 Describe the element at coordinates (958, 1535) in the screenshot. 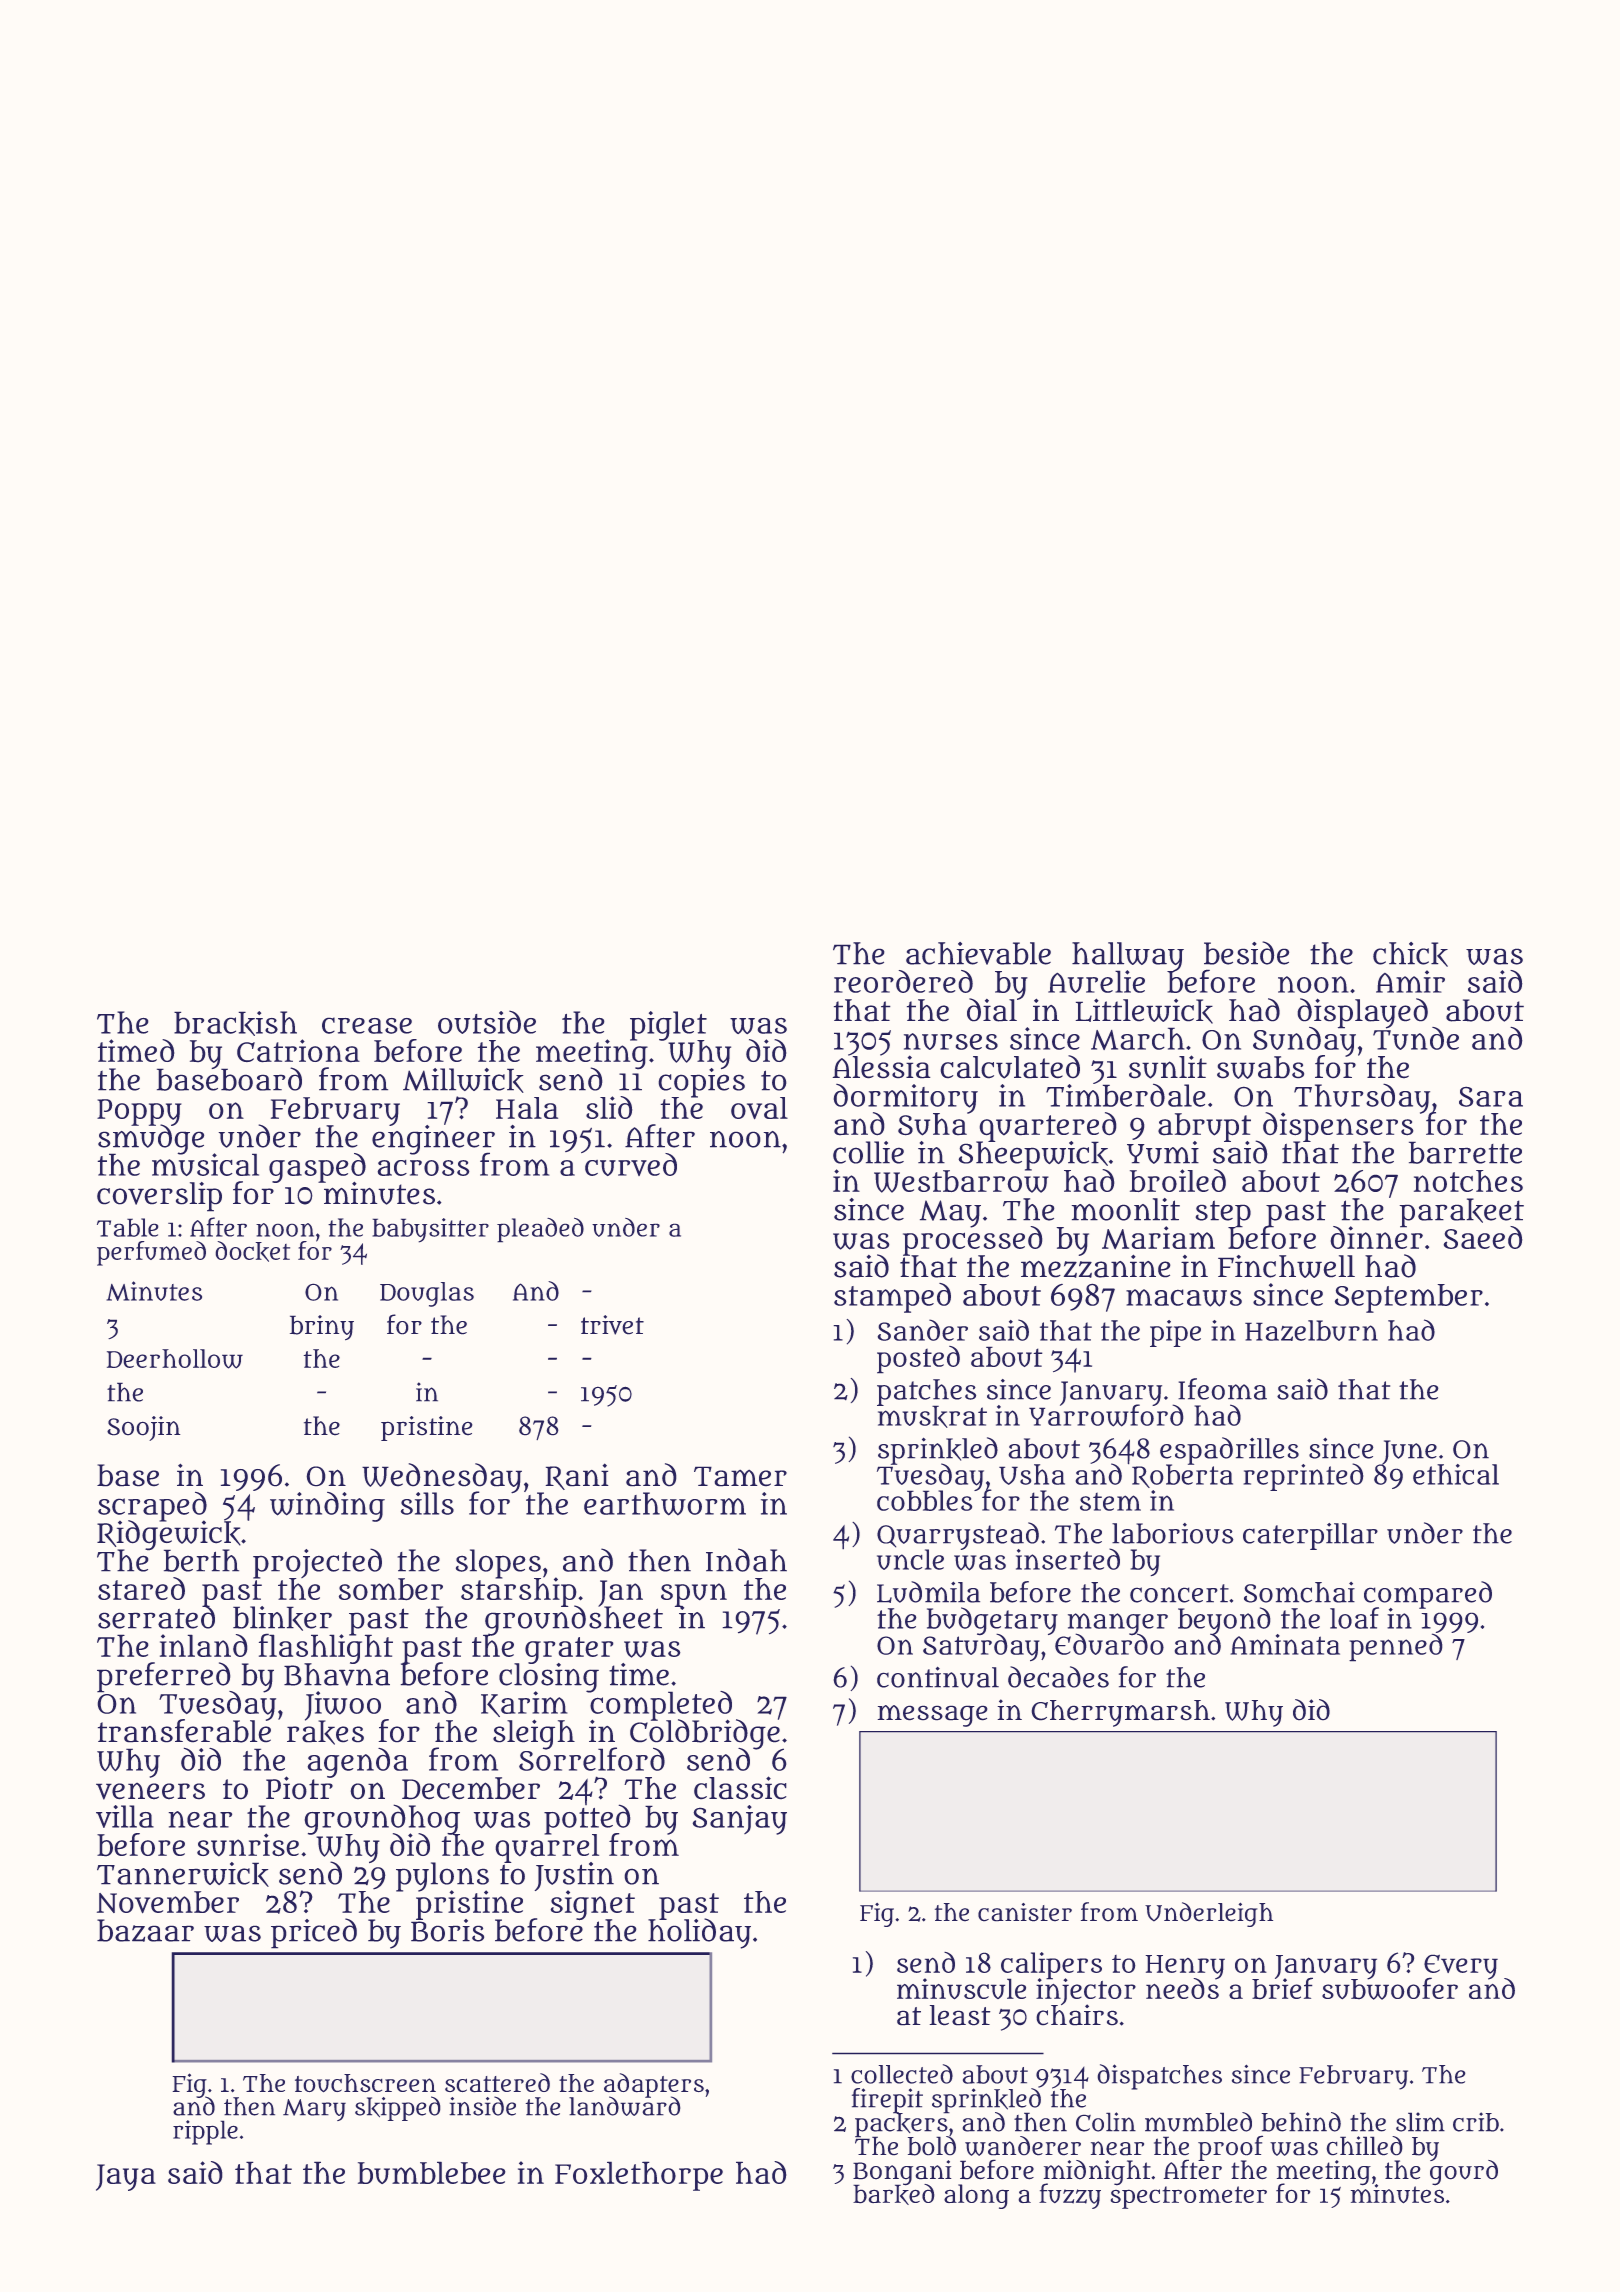

I see `Quarrystead` at that location.
